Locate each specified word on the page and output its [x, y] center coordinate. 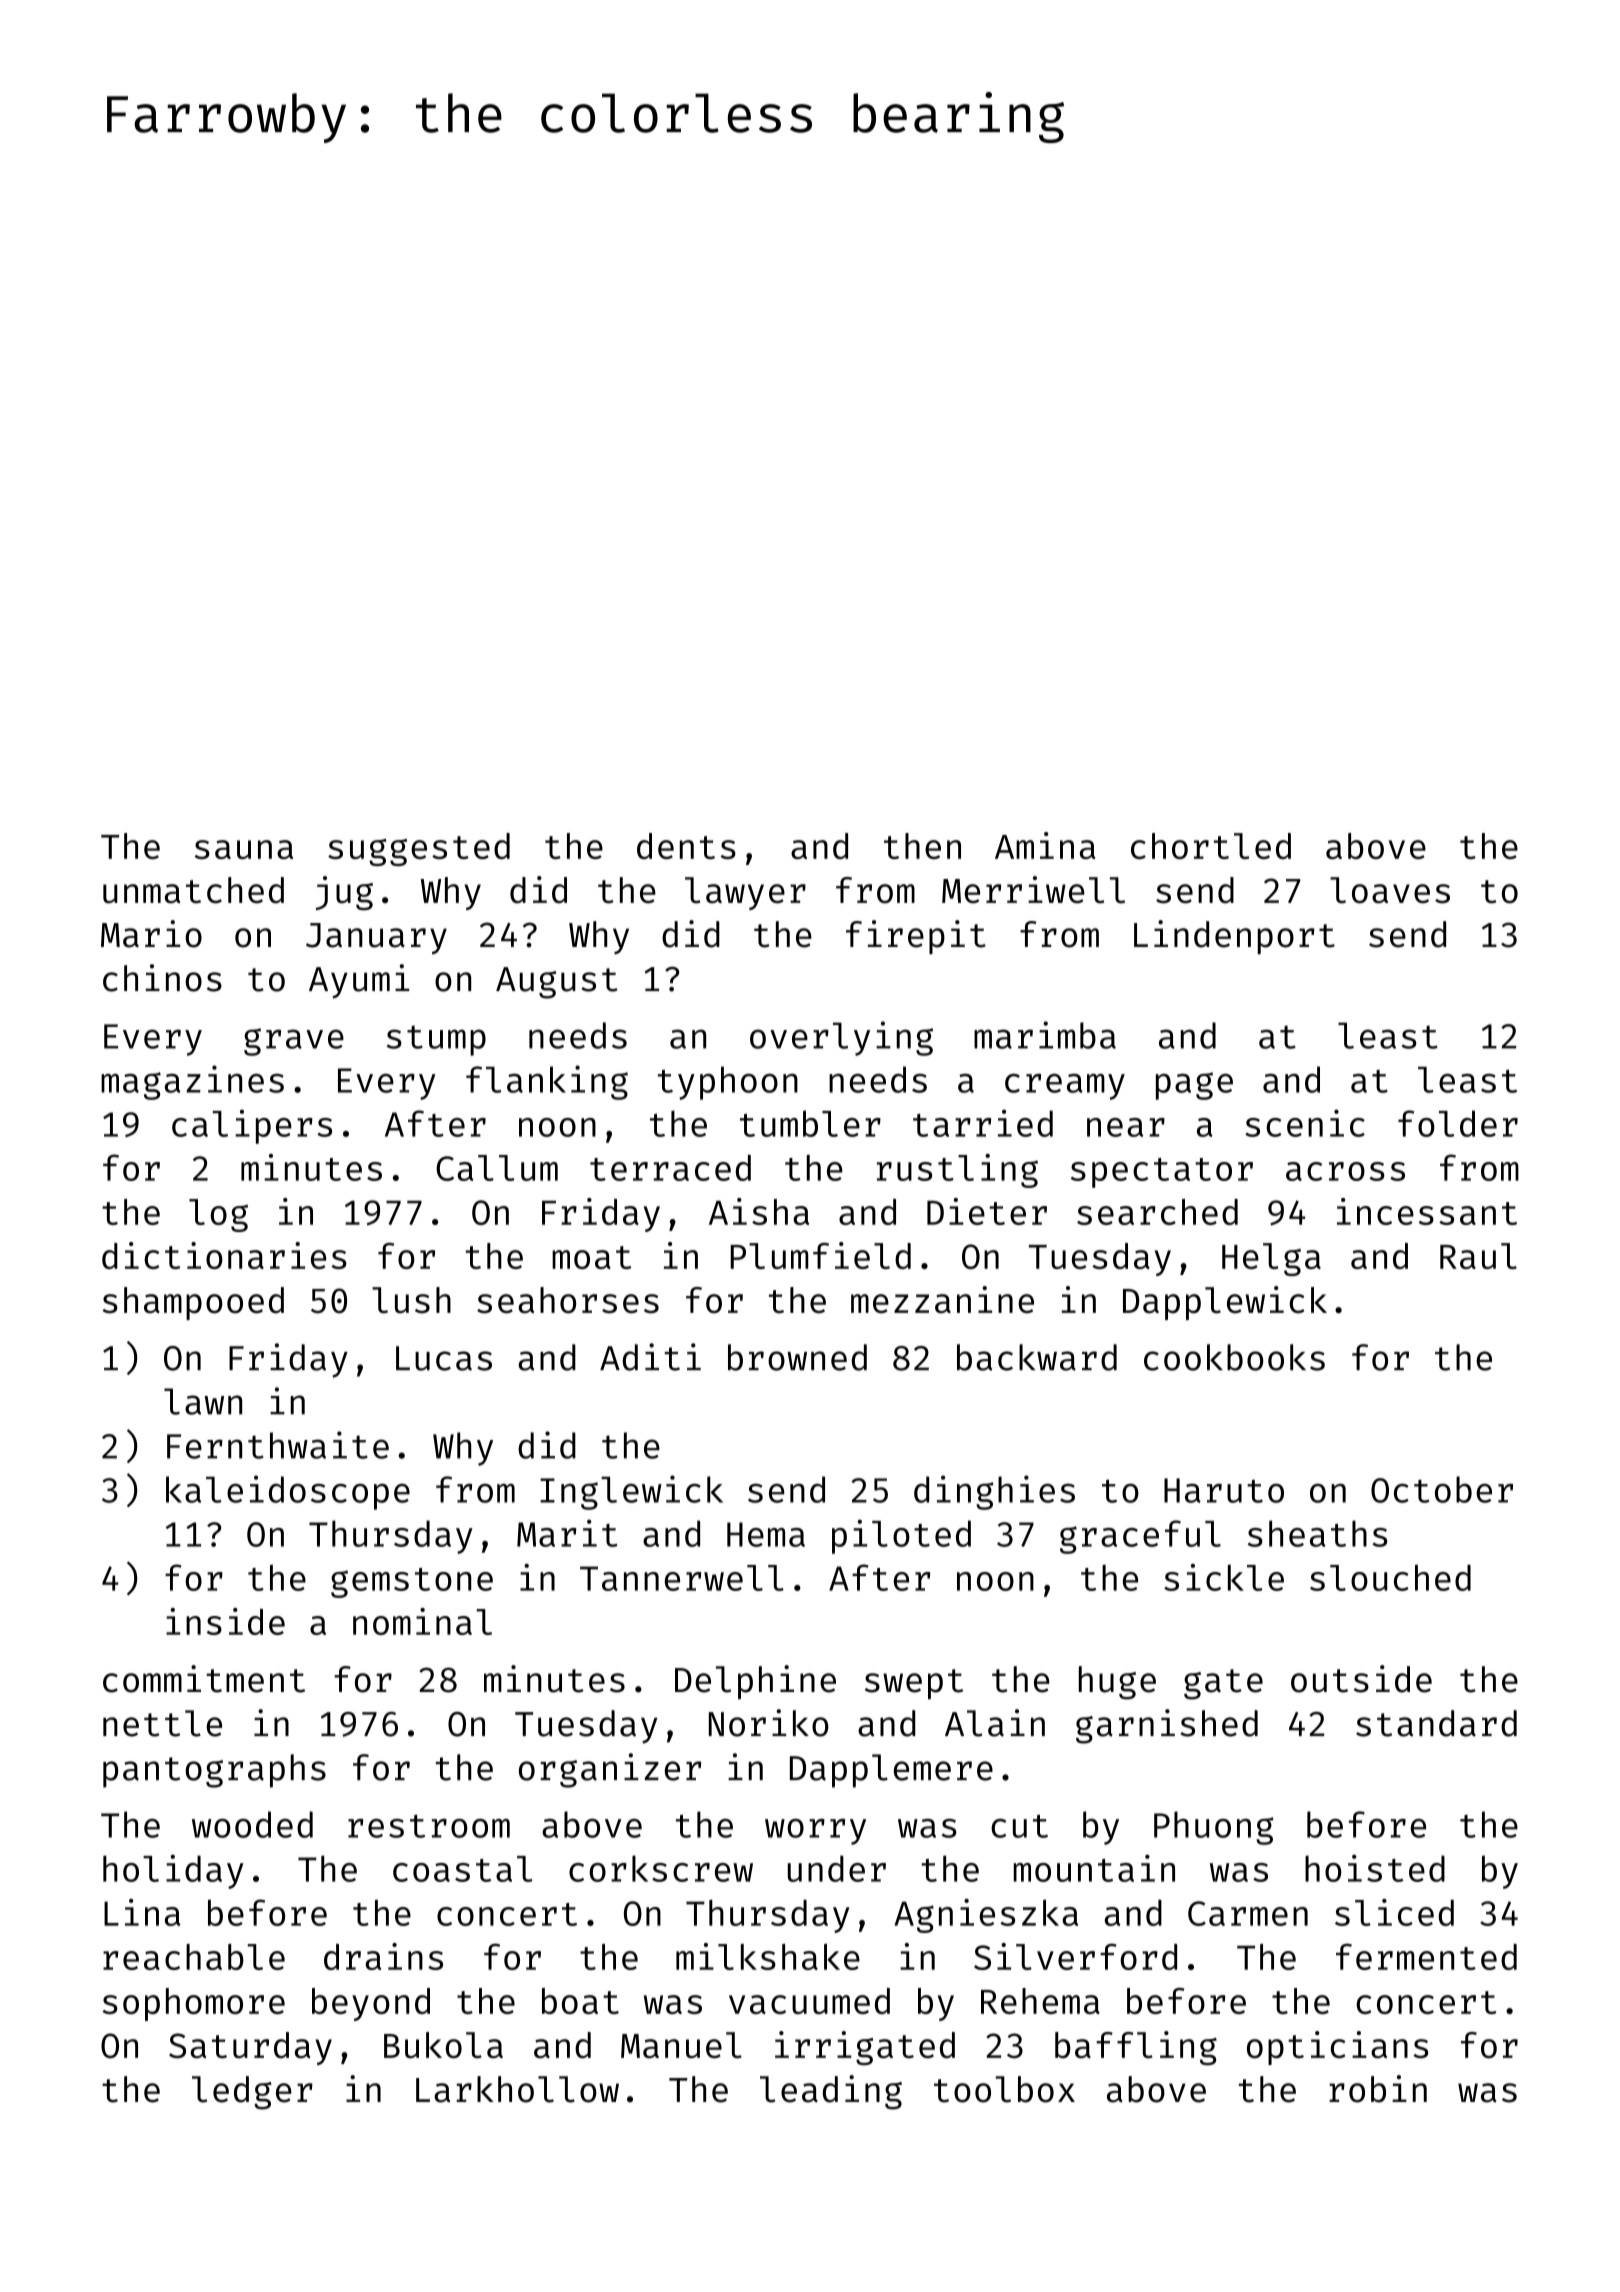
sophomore [193, 2004]
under [837, 1868]
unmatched [193, 890]
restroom [429, 1826]
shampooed [193, 1303]
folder [1458, 1123]
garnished [1167, 1726]
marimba [1045, 1035]
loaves [1390, 890]
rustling [957, 1171]
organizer [610, 1770]
